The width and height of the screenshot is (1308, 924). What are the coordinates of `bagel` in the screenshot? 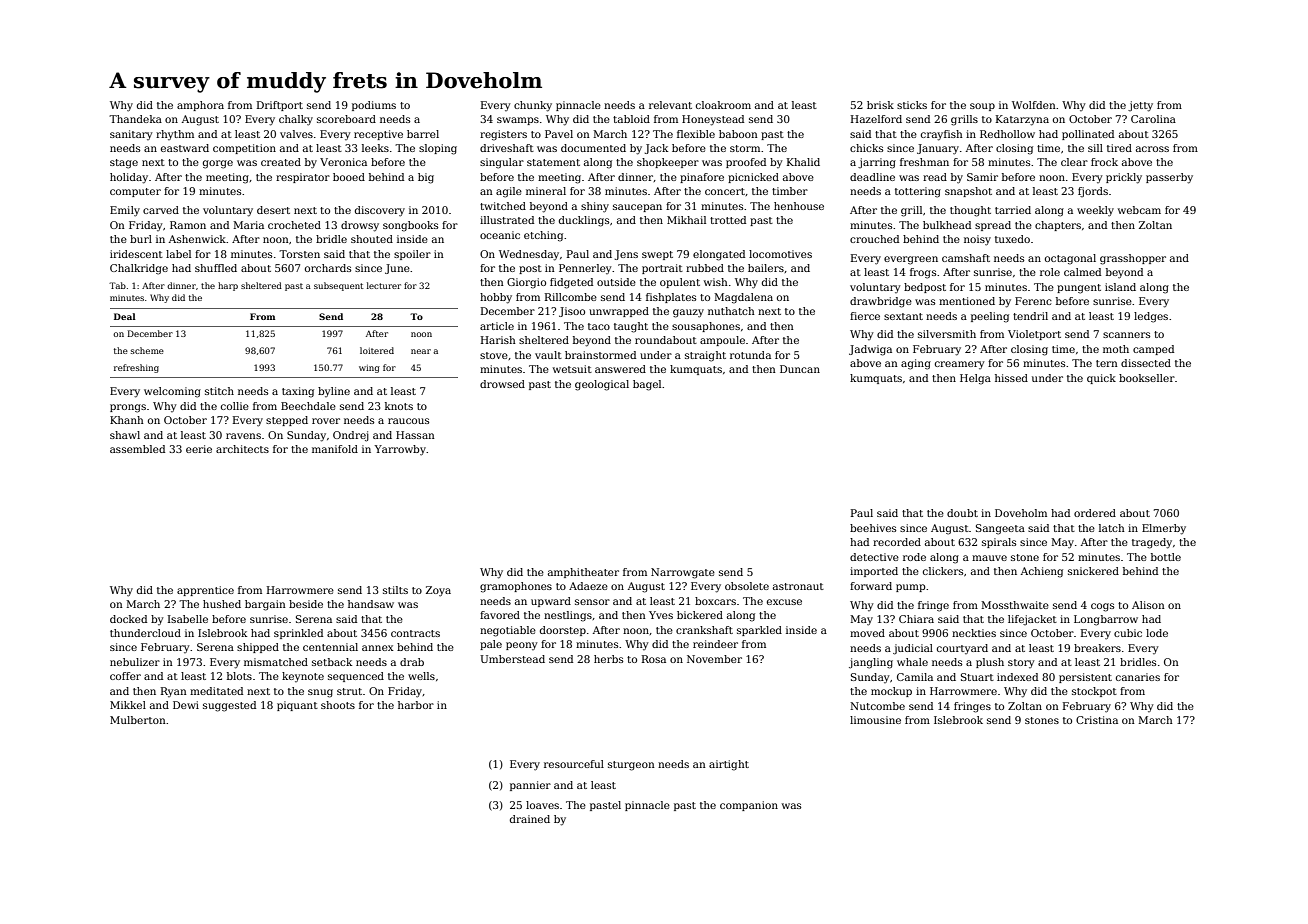 It's located at (647, 385).
